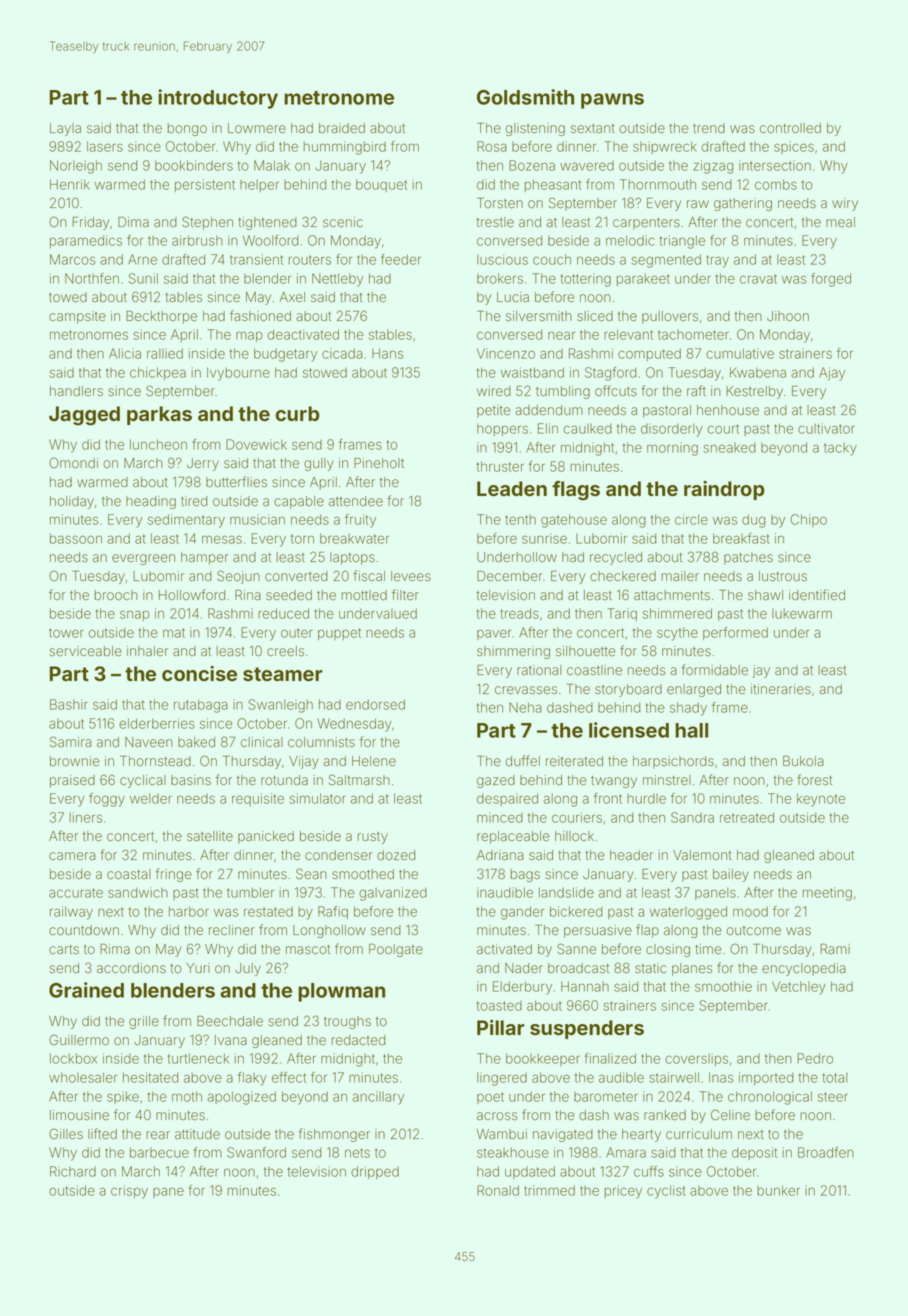  What do you see at coordinates (131, 968) in the document?
I see `accordions` at bounding box center [131, 968].
